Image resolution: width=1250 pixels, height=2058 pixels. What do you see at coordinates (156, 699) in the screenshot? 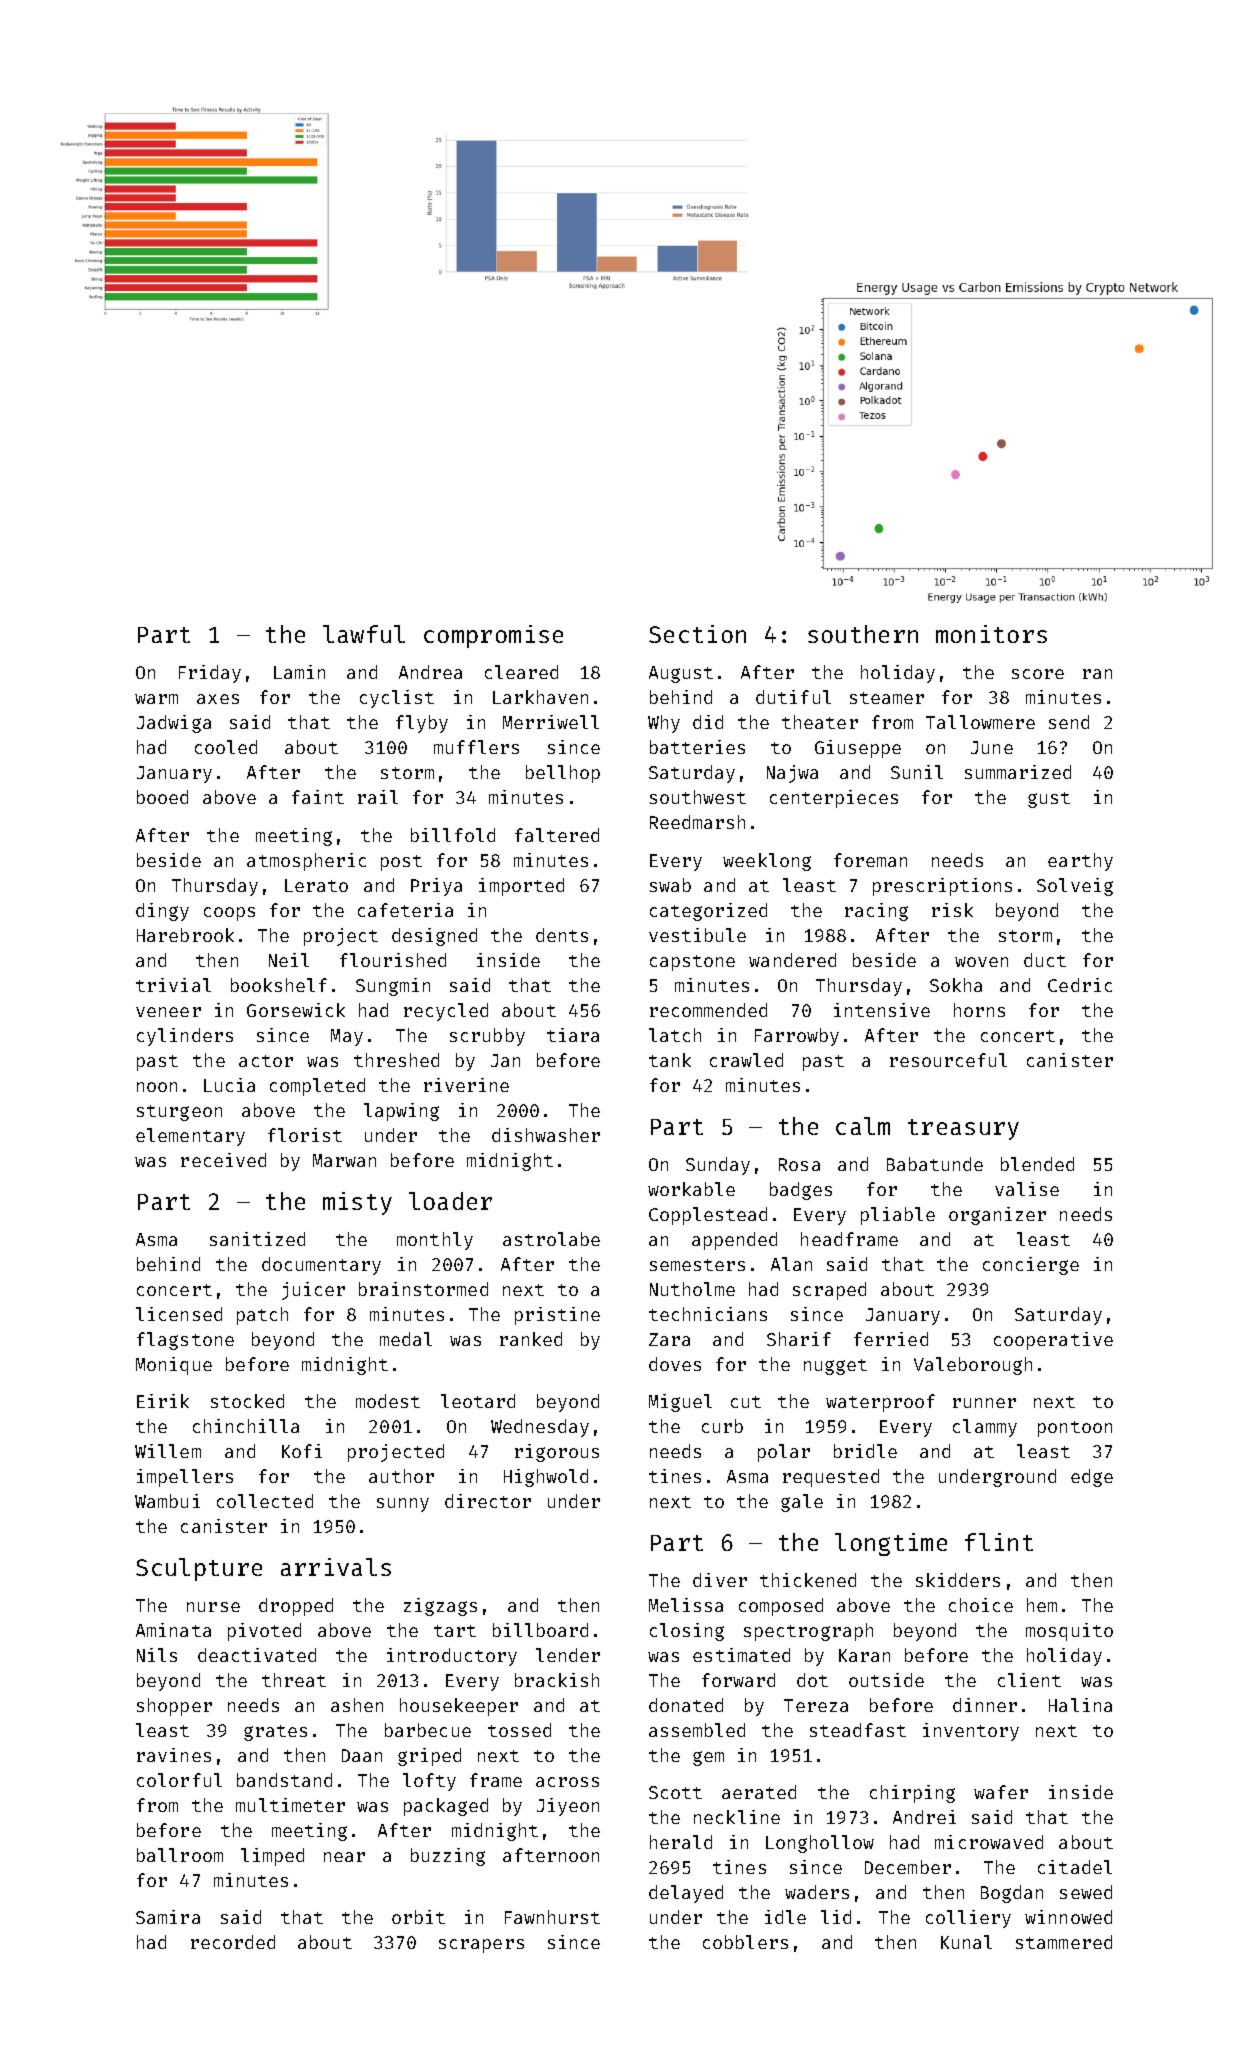
I see `warm` at bounding box center [156, 699].
